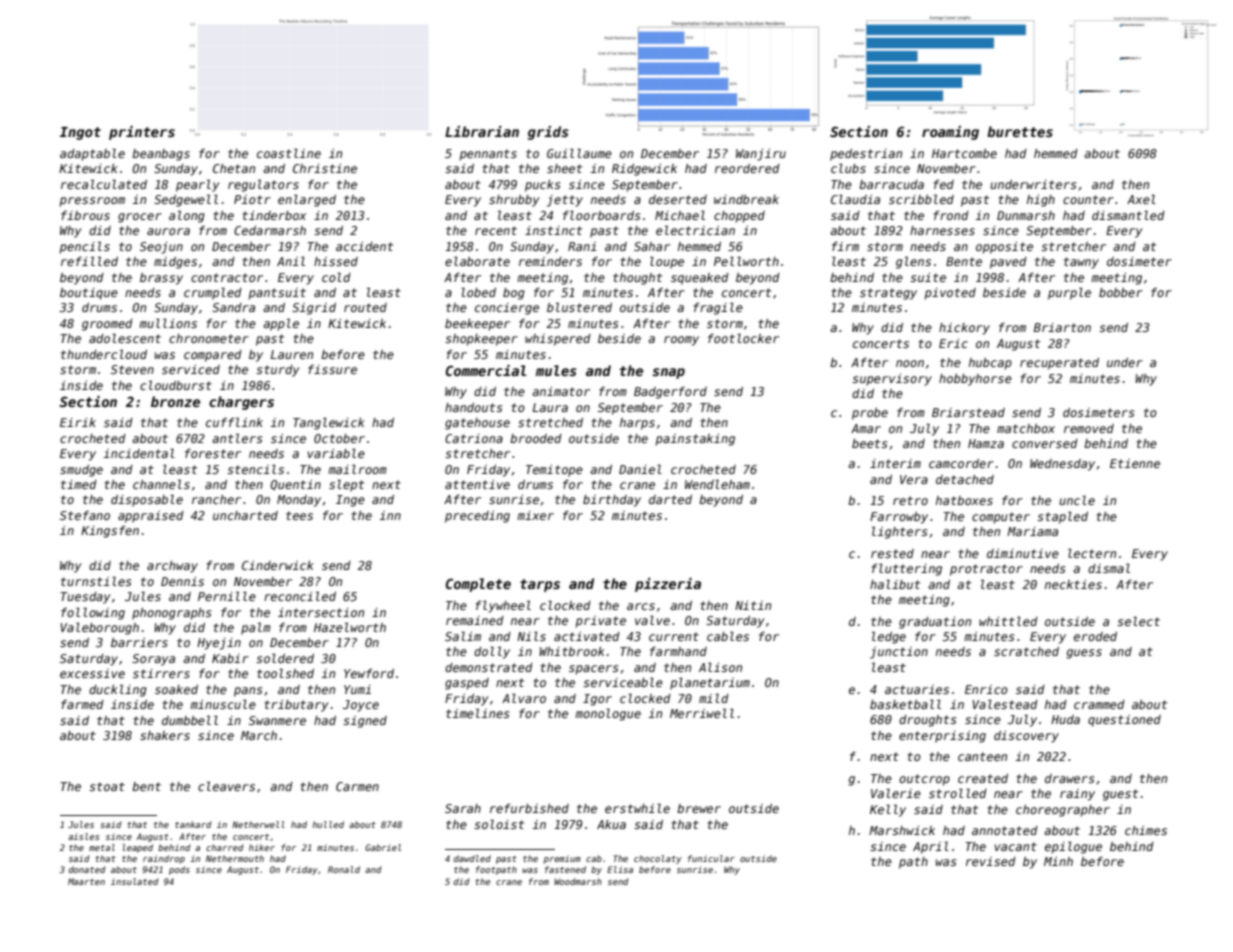 The width and height of the screenshot is (1233, 952). What do you see at coordinates (1138, 621) in the screenshot?
I see `select` at bounding box center [1138, 621].
